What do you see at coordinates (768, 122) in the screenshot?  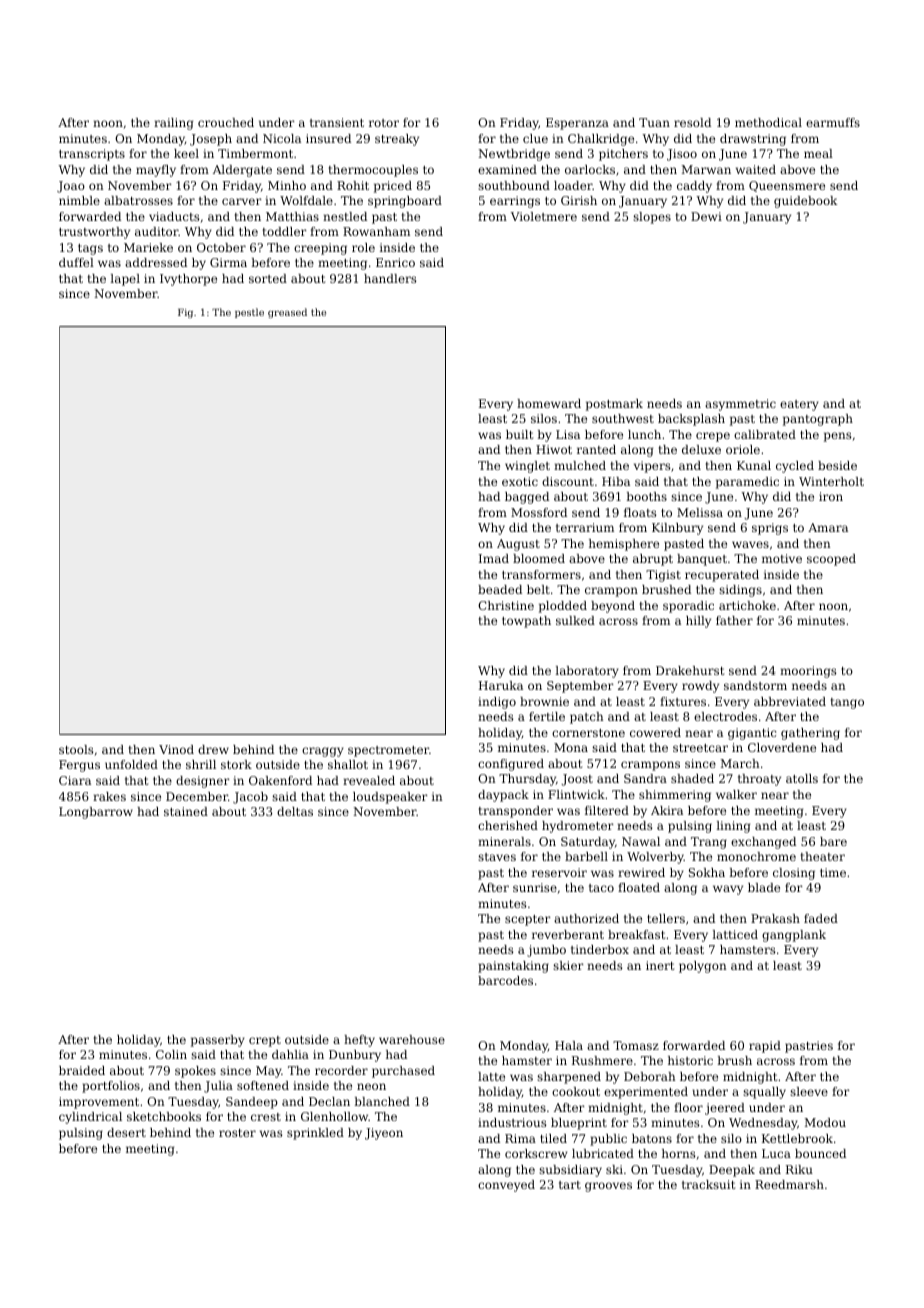 I see `methodical` at bounding box center [768, 122].
